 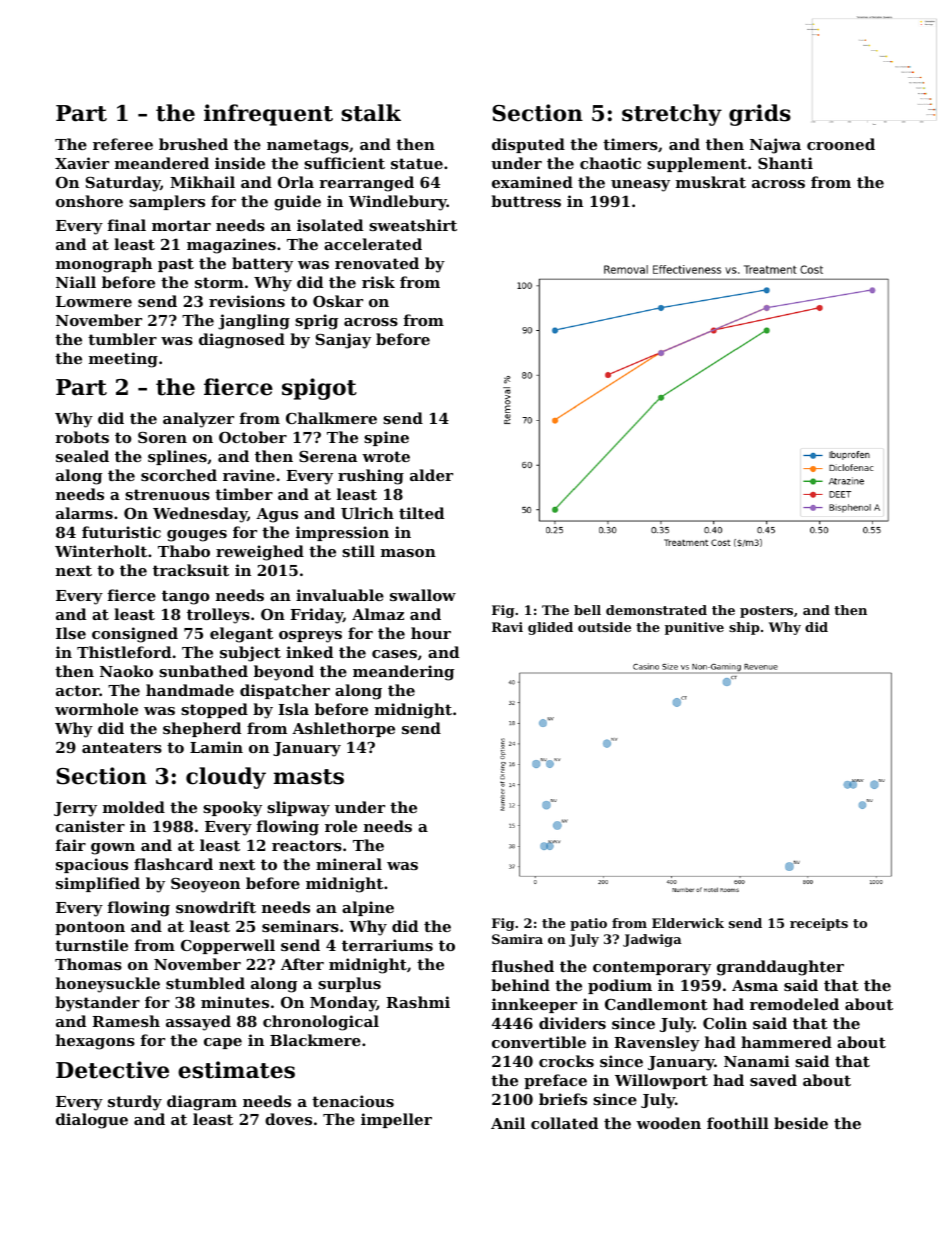 What do you see at coordinates (122, 747) in the page?
I see `anteaters` at bounding box center [122, 747].
